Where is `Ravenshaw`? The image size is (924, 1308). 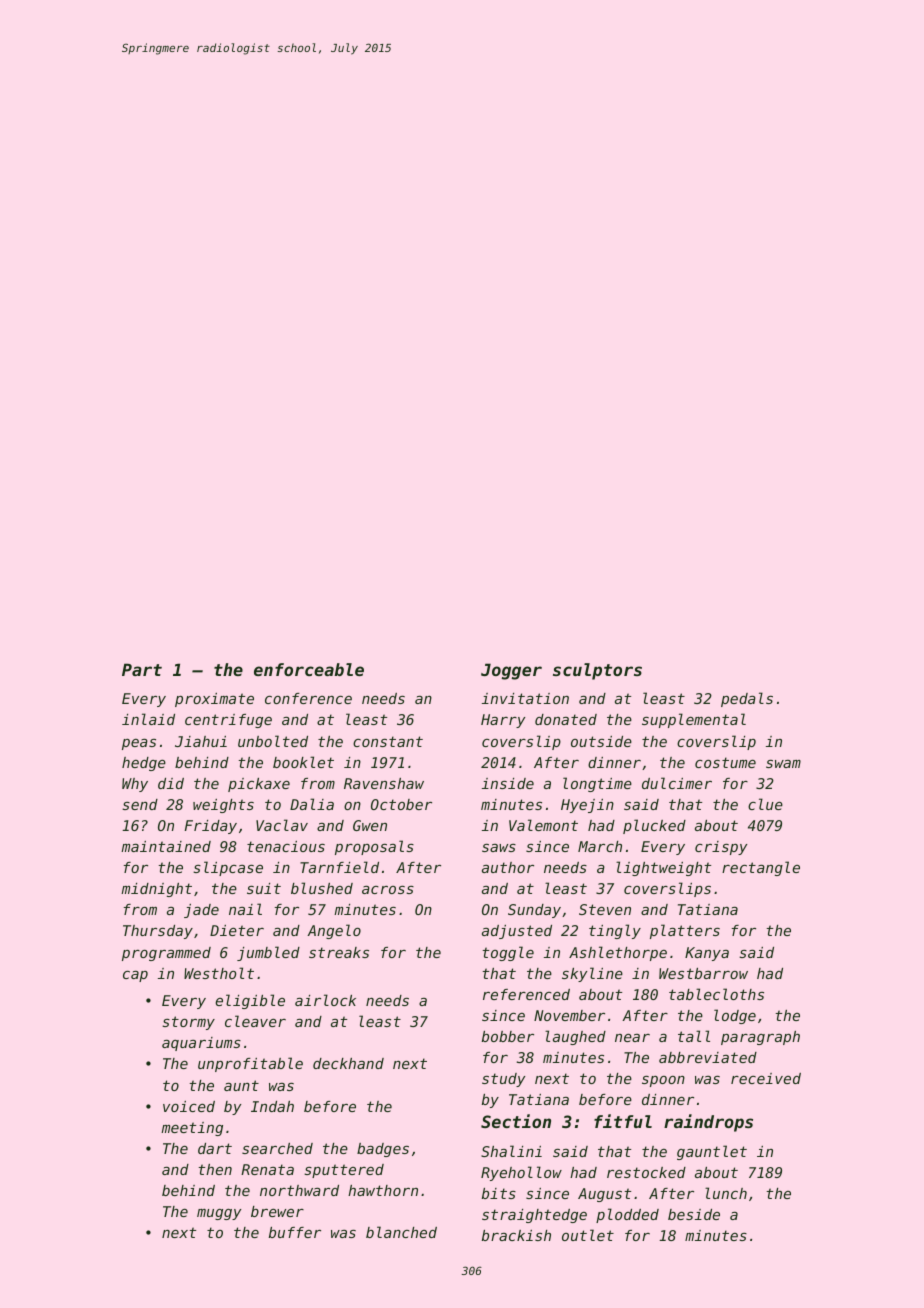 Ravenshaw is located at coordinates (384, 783).
